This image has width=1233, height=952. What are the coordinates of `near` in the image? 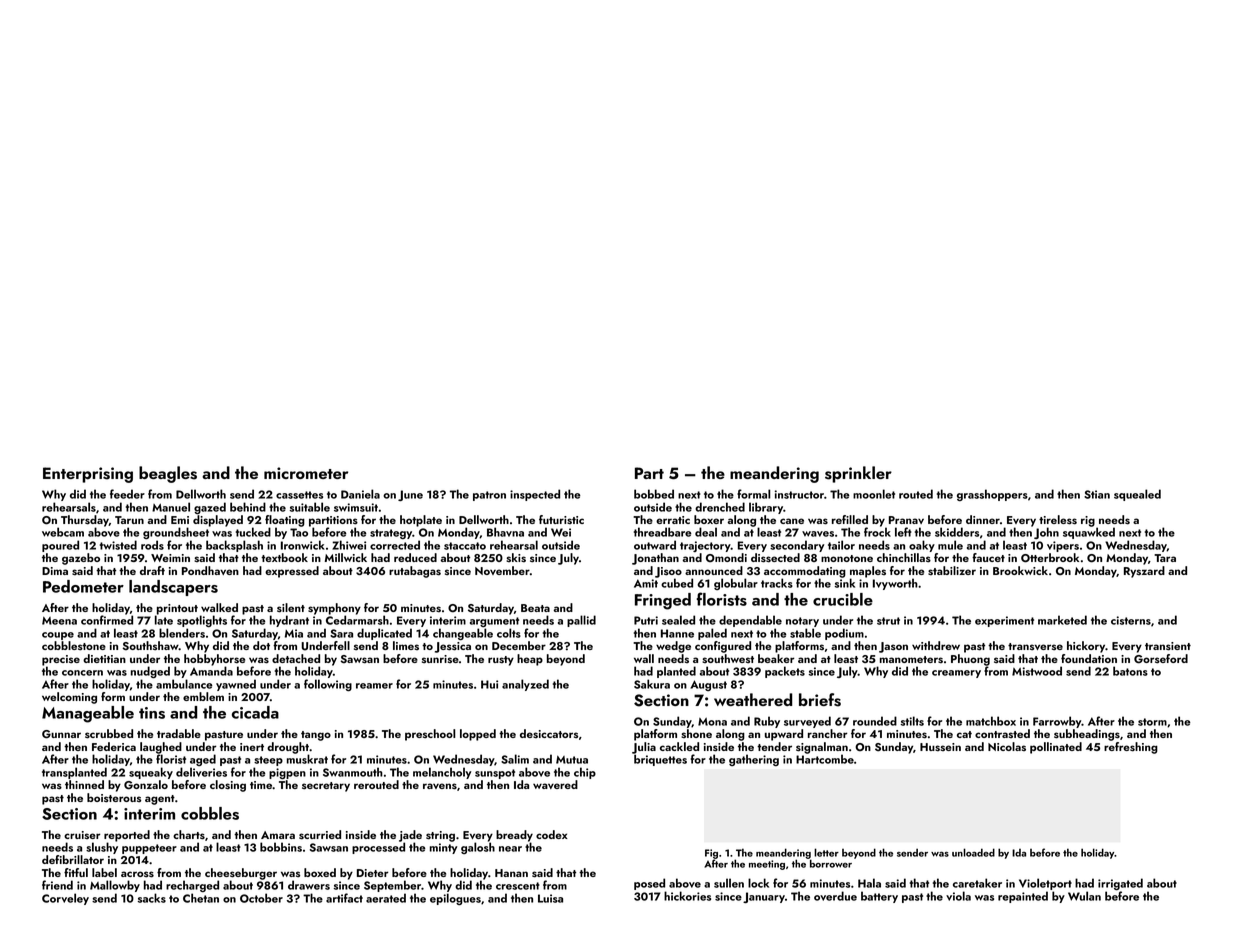 It's located at (510, 849).
